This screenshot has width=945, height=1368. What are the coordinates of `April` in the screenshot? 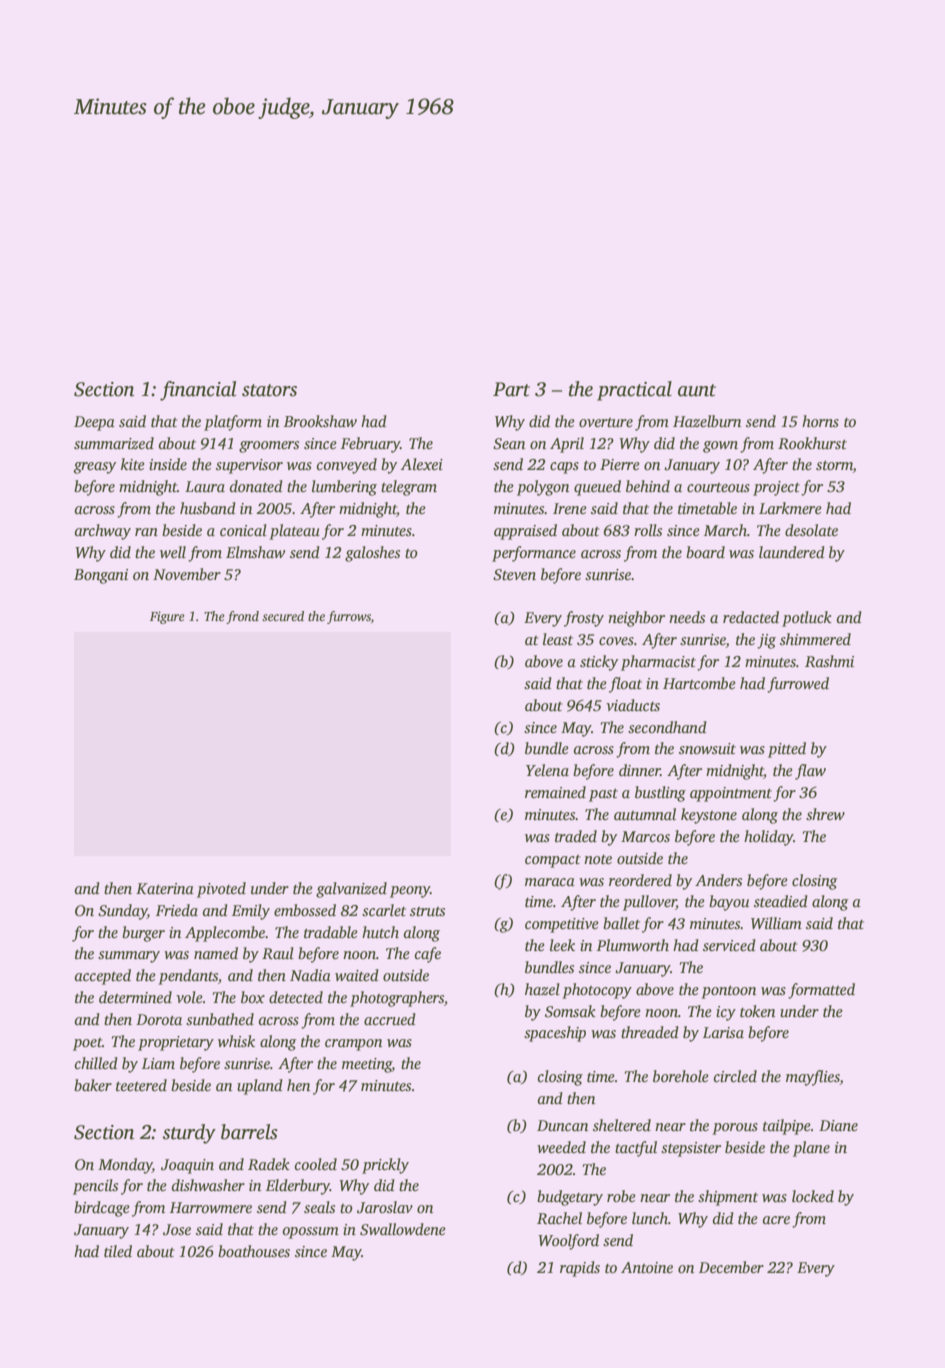 It's located at (567, 445).
